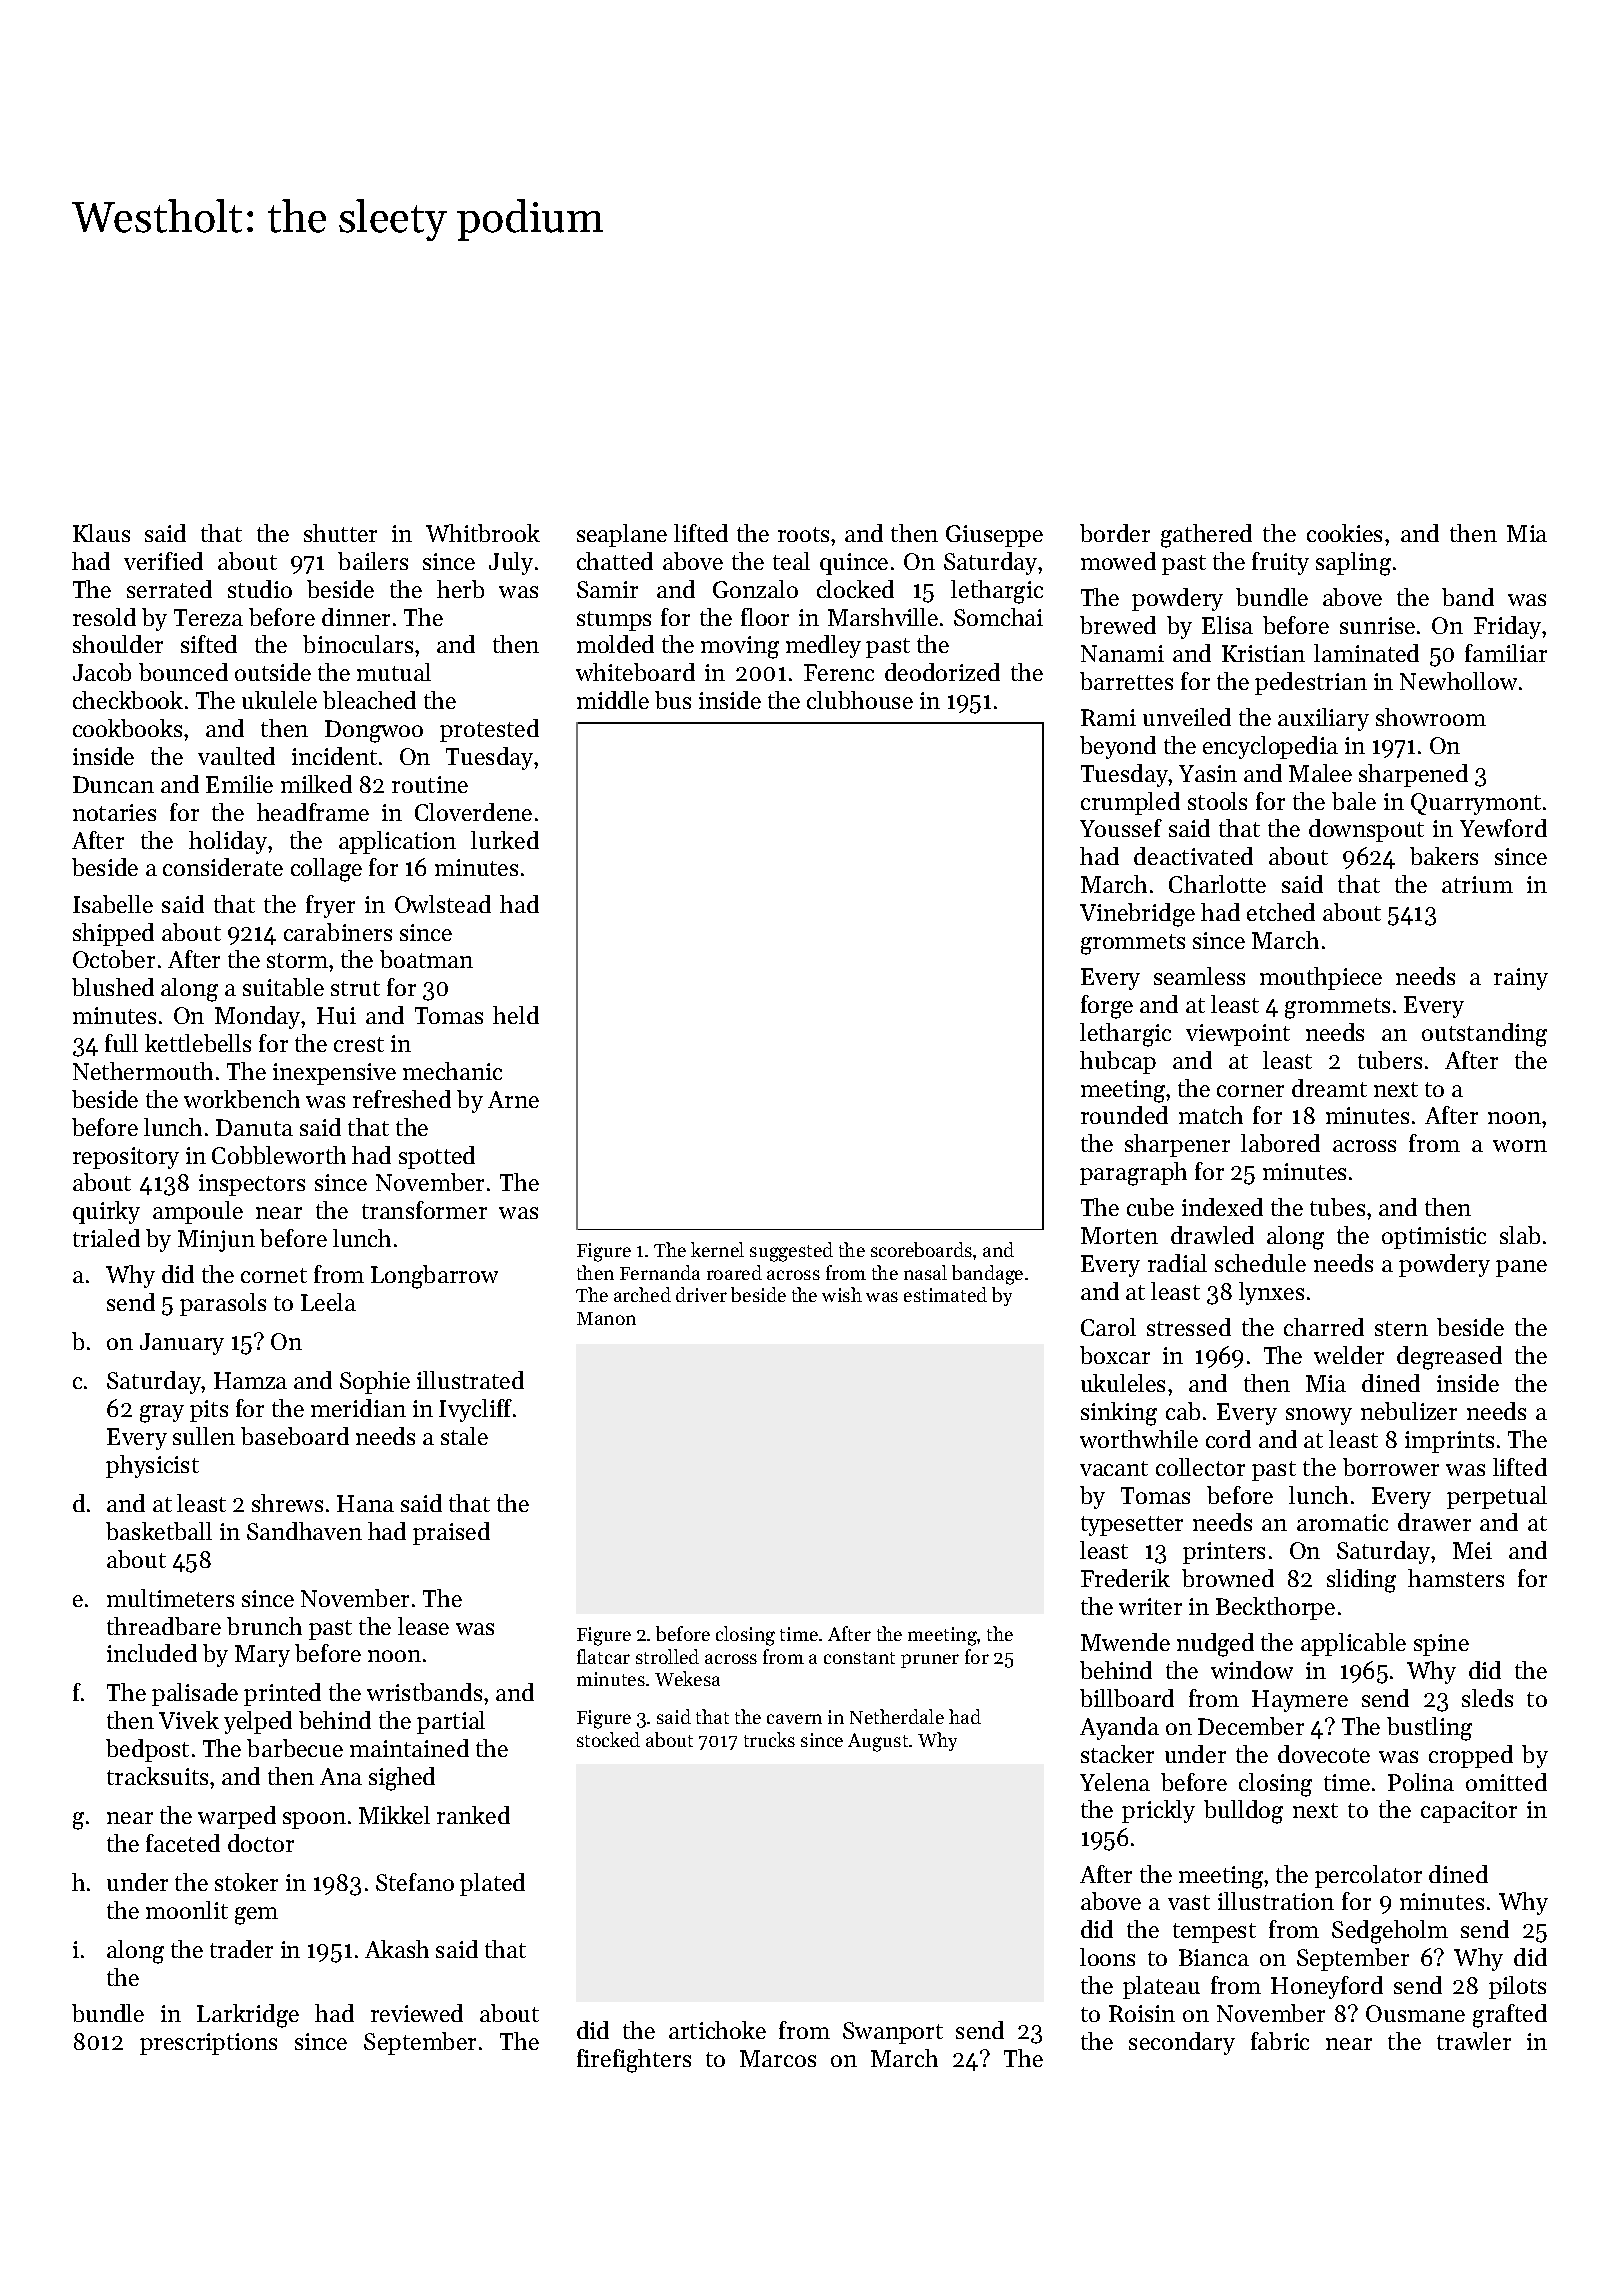 This screenshot has width=1620, height=2292. What do you see at coordinates (823, 646) in the screenshot?
I see `medley` at bounding box center [823, 646].
